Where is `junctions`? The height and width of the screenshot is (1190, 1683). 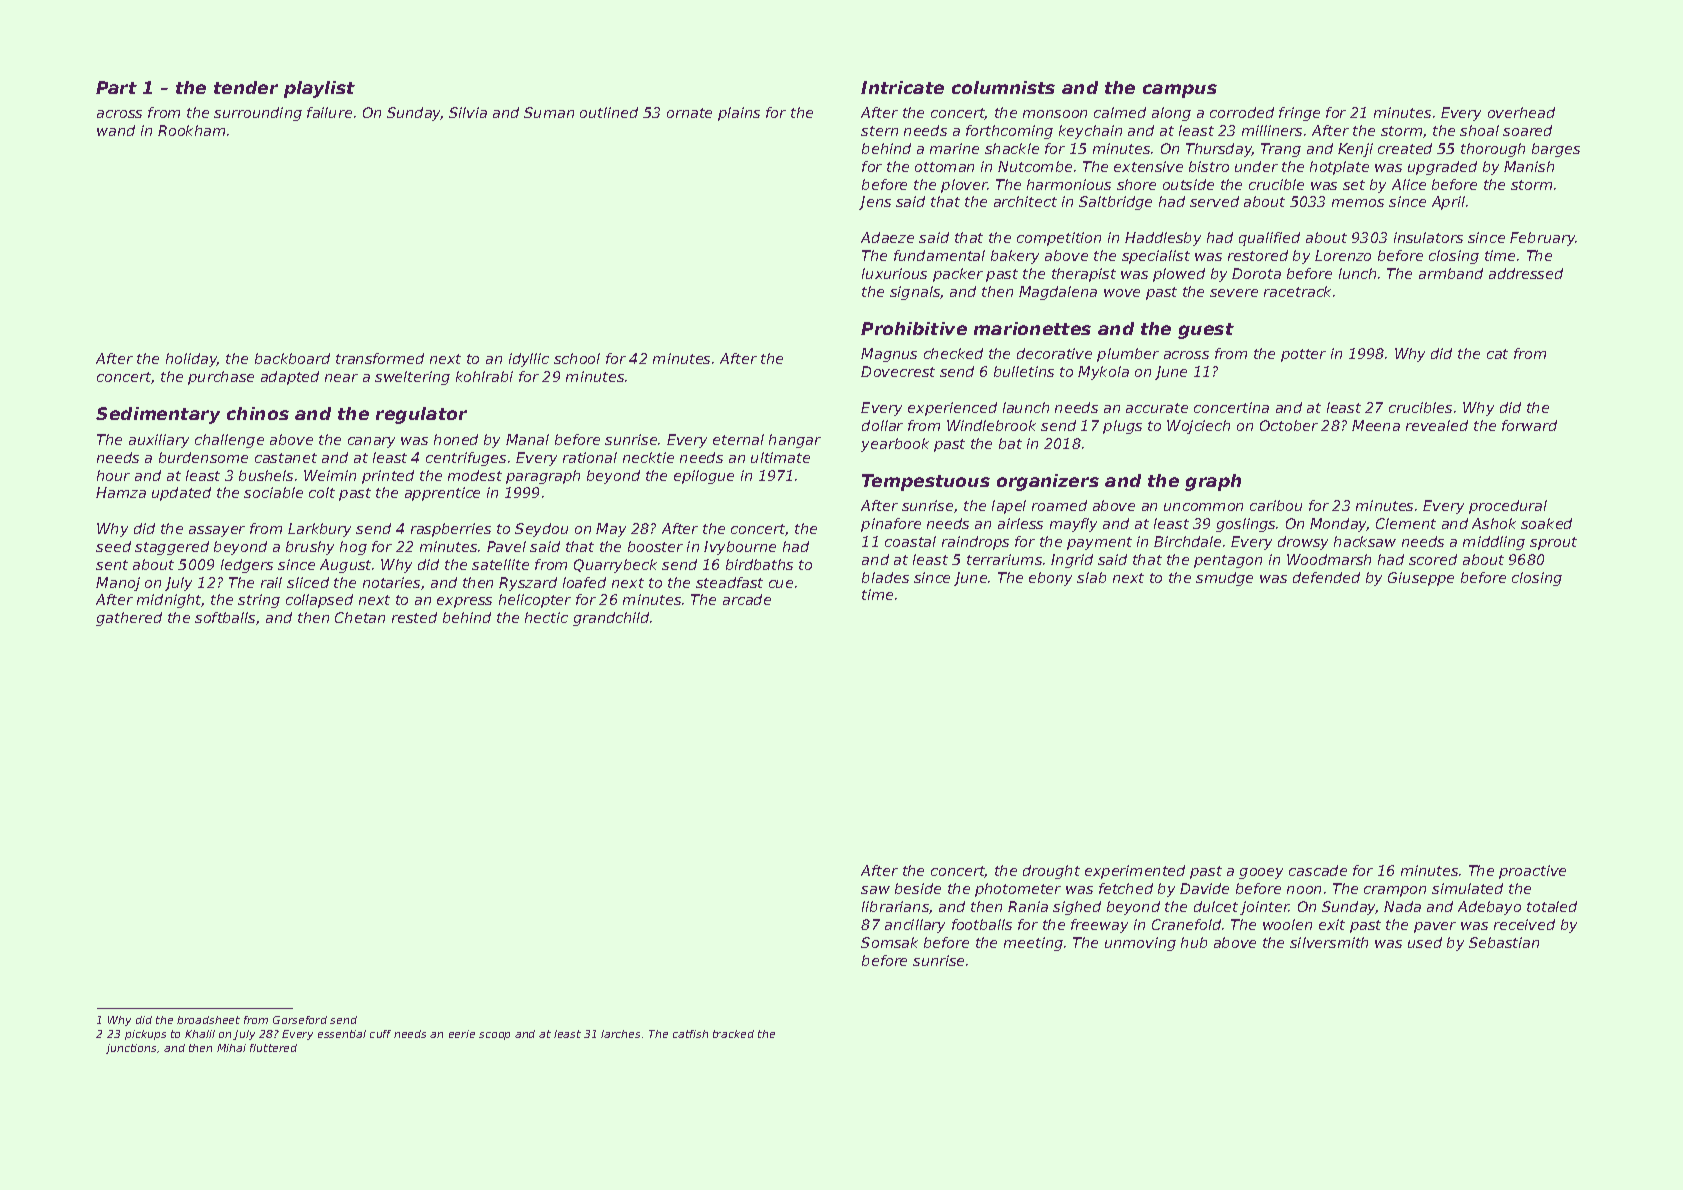
junctions is located at coordinates (131, 1049).
